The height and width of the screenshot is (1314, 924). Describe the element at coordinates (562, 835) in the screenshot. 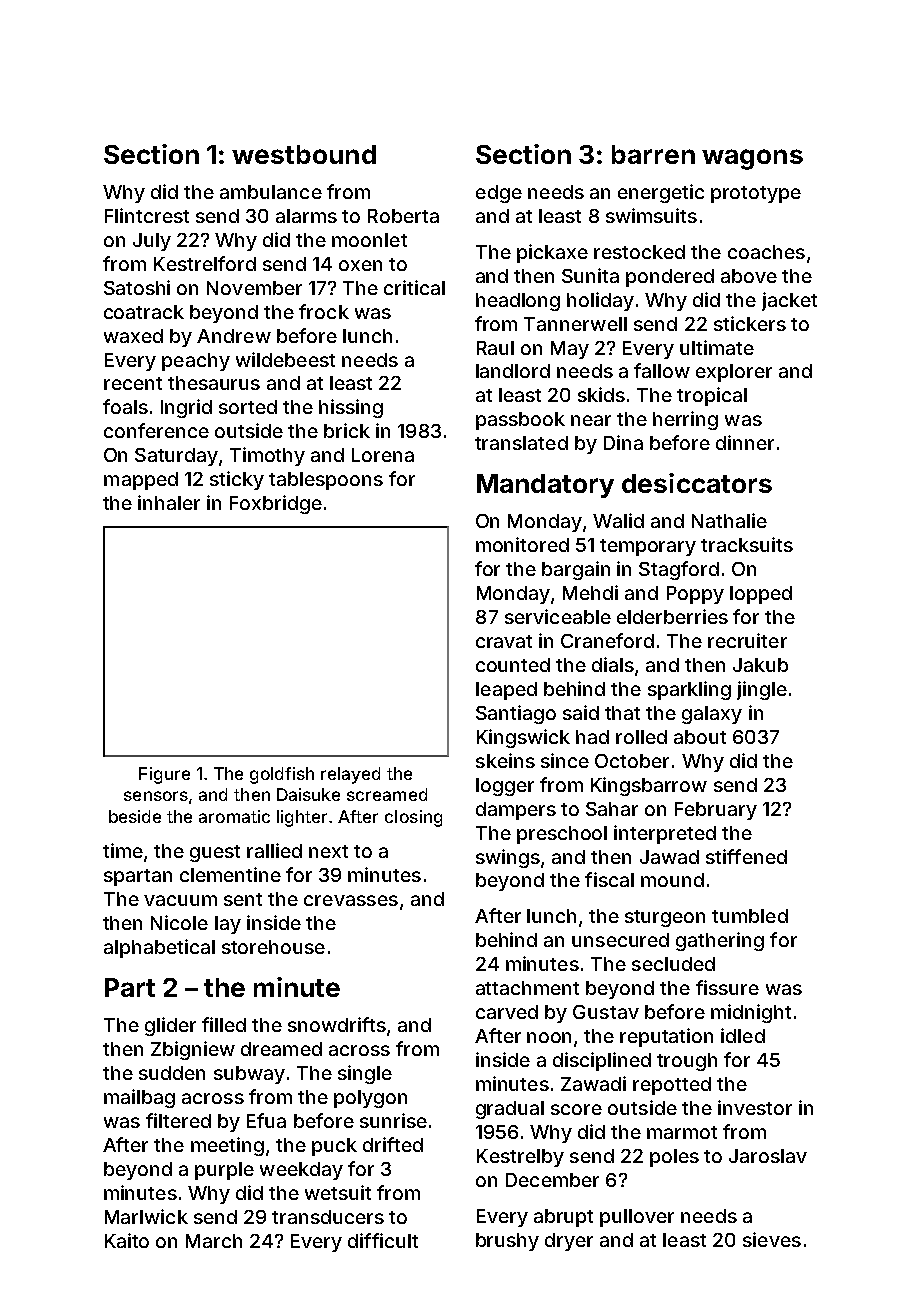

I see `preschool` at that location.
